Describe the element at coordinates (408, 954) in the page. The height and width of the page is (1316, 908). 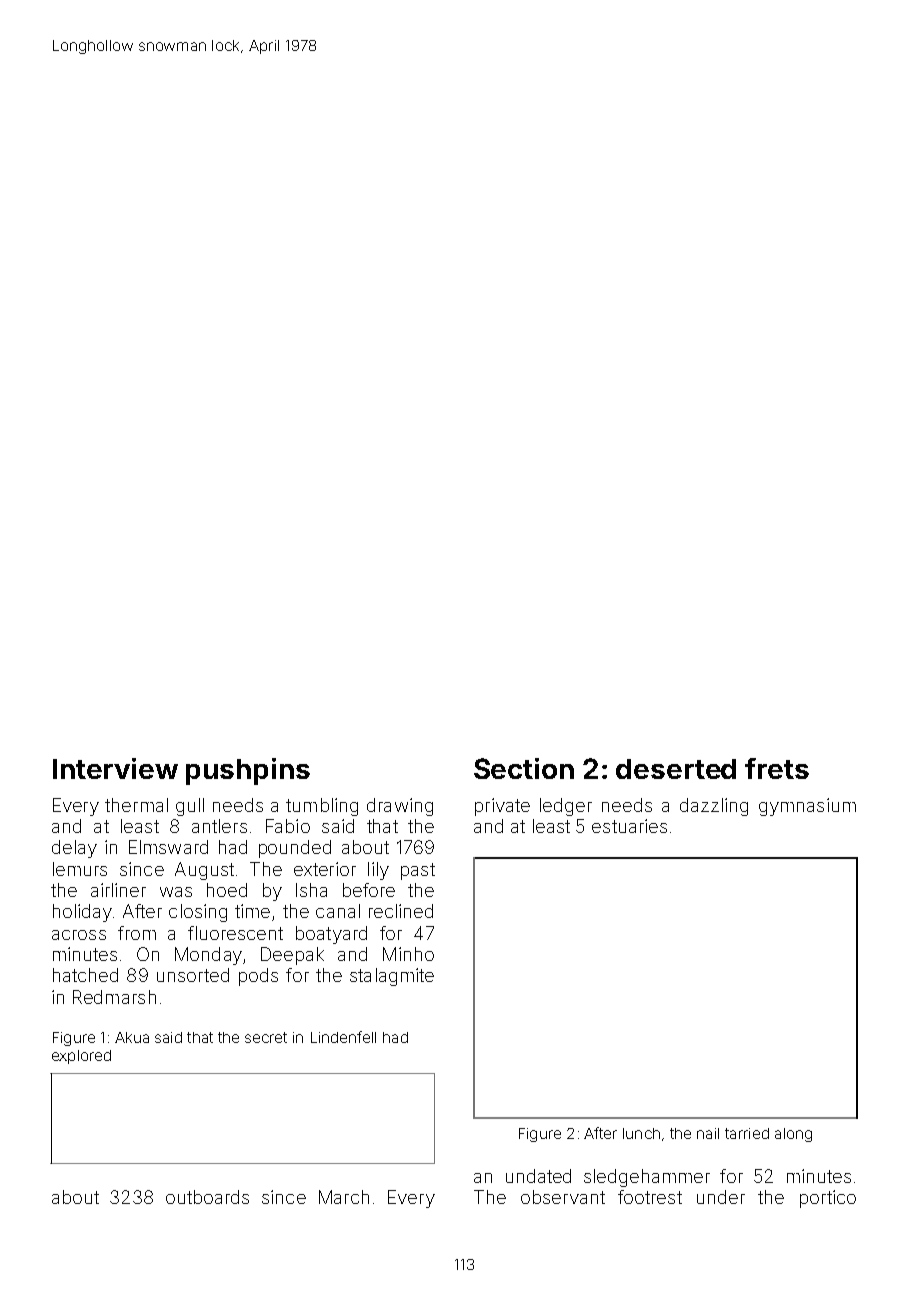
I see `Minho` at that location.
